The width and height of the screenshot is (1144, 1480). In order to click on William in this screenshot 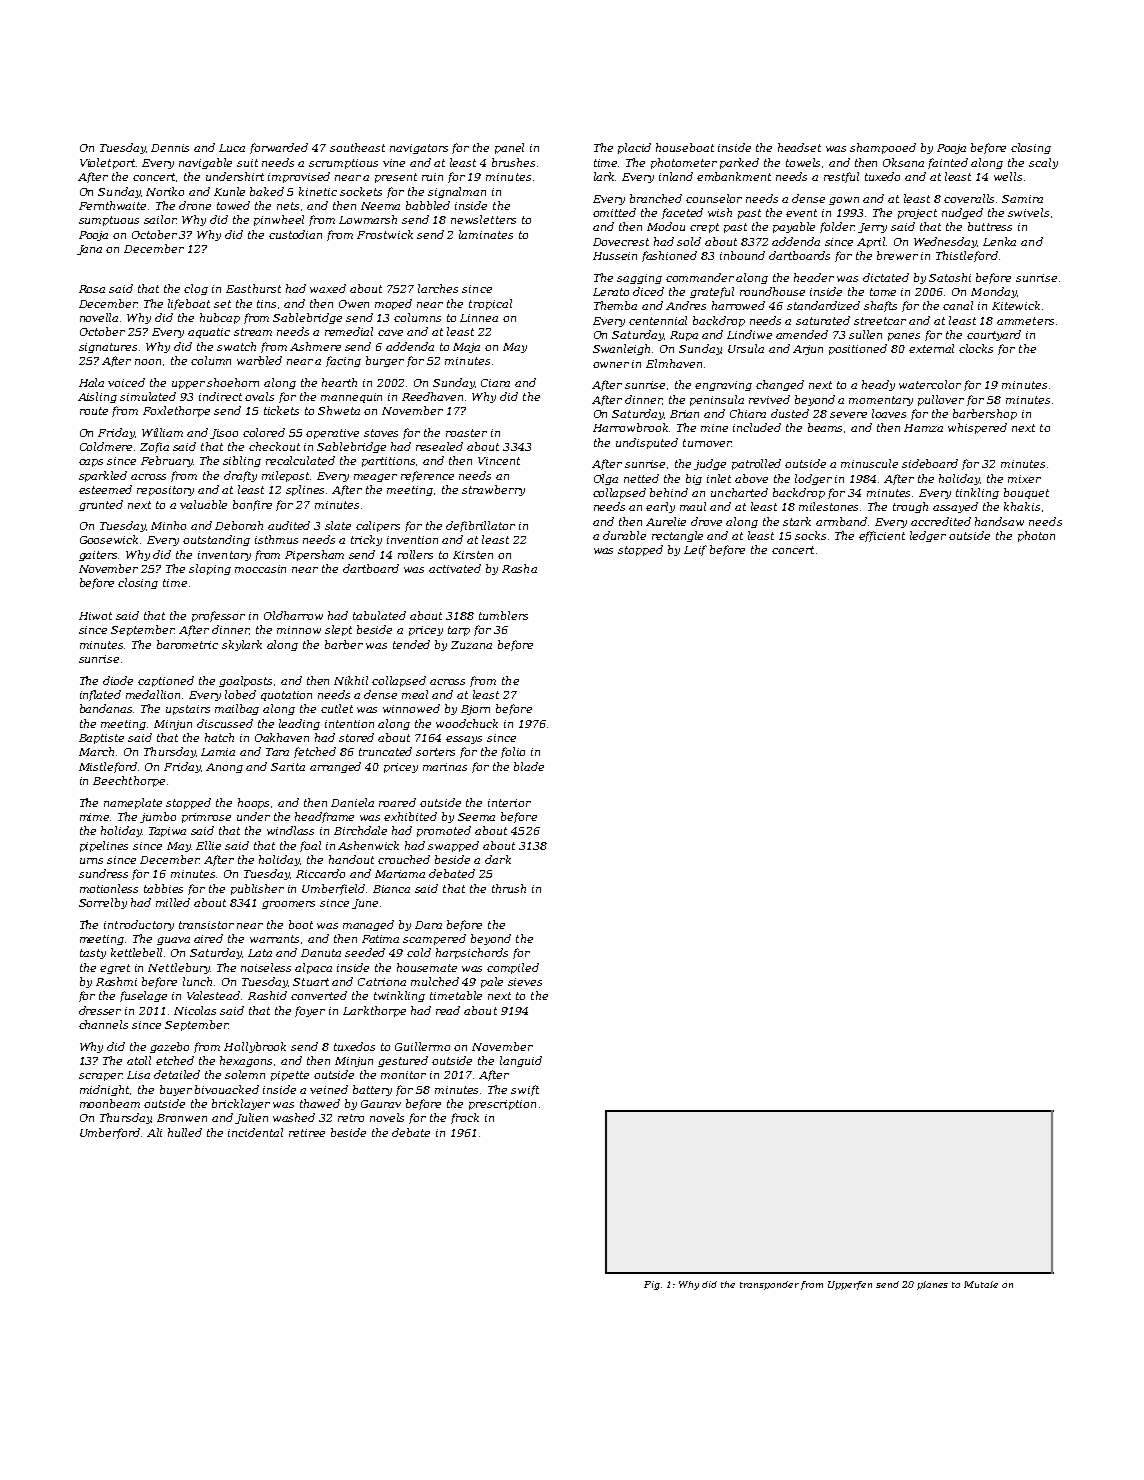, I will do `click(162, 432)`.
